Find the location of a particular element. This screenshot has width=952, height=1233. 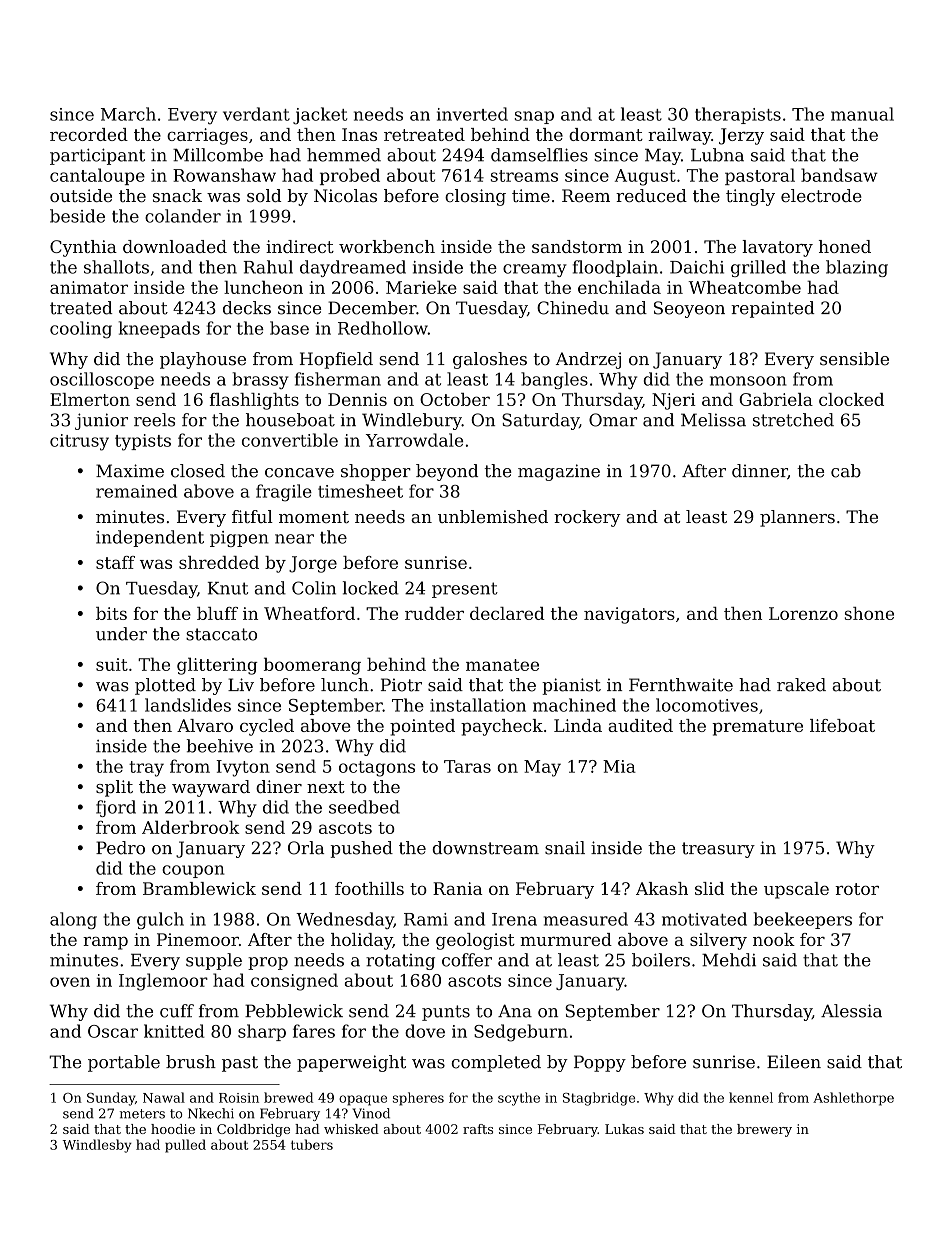

galoshes is located at coordinates (490, 360).
